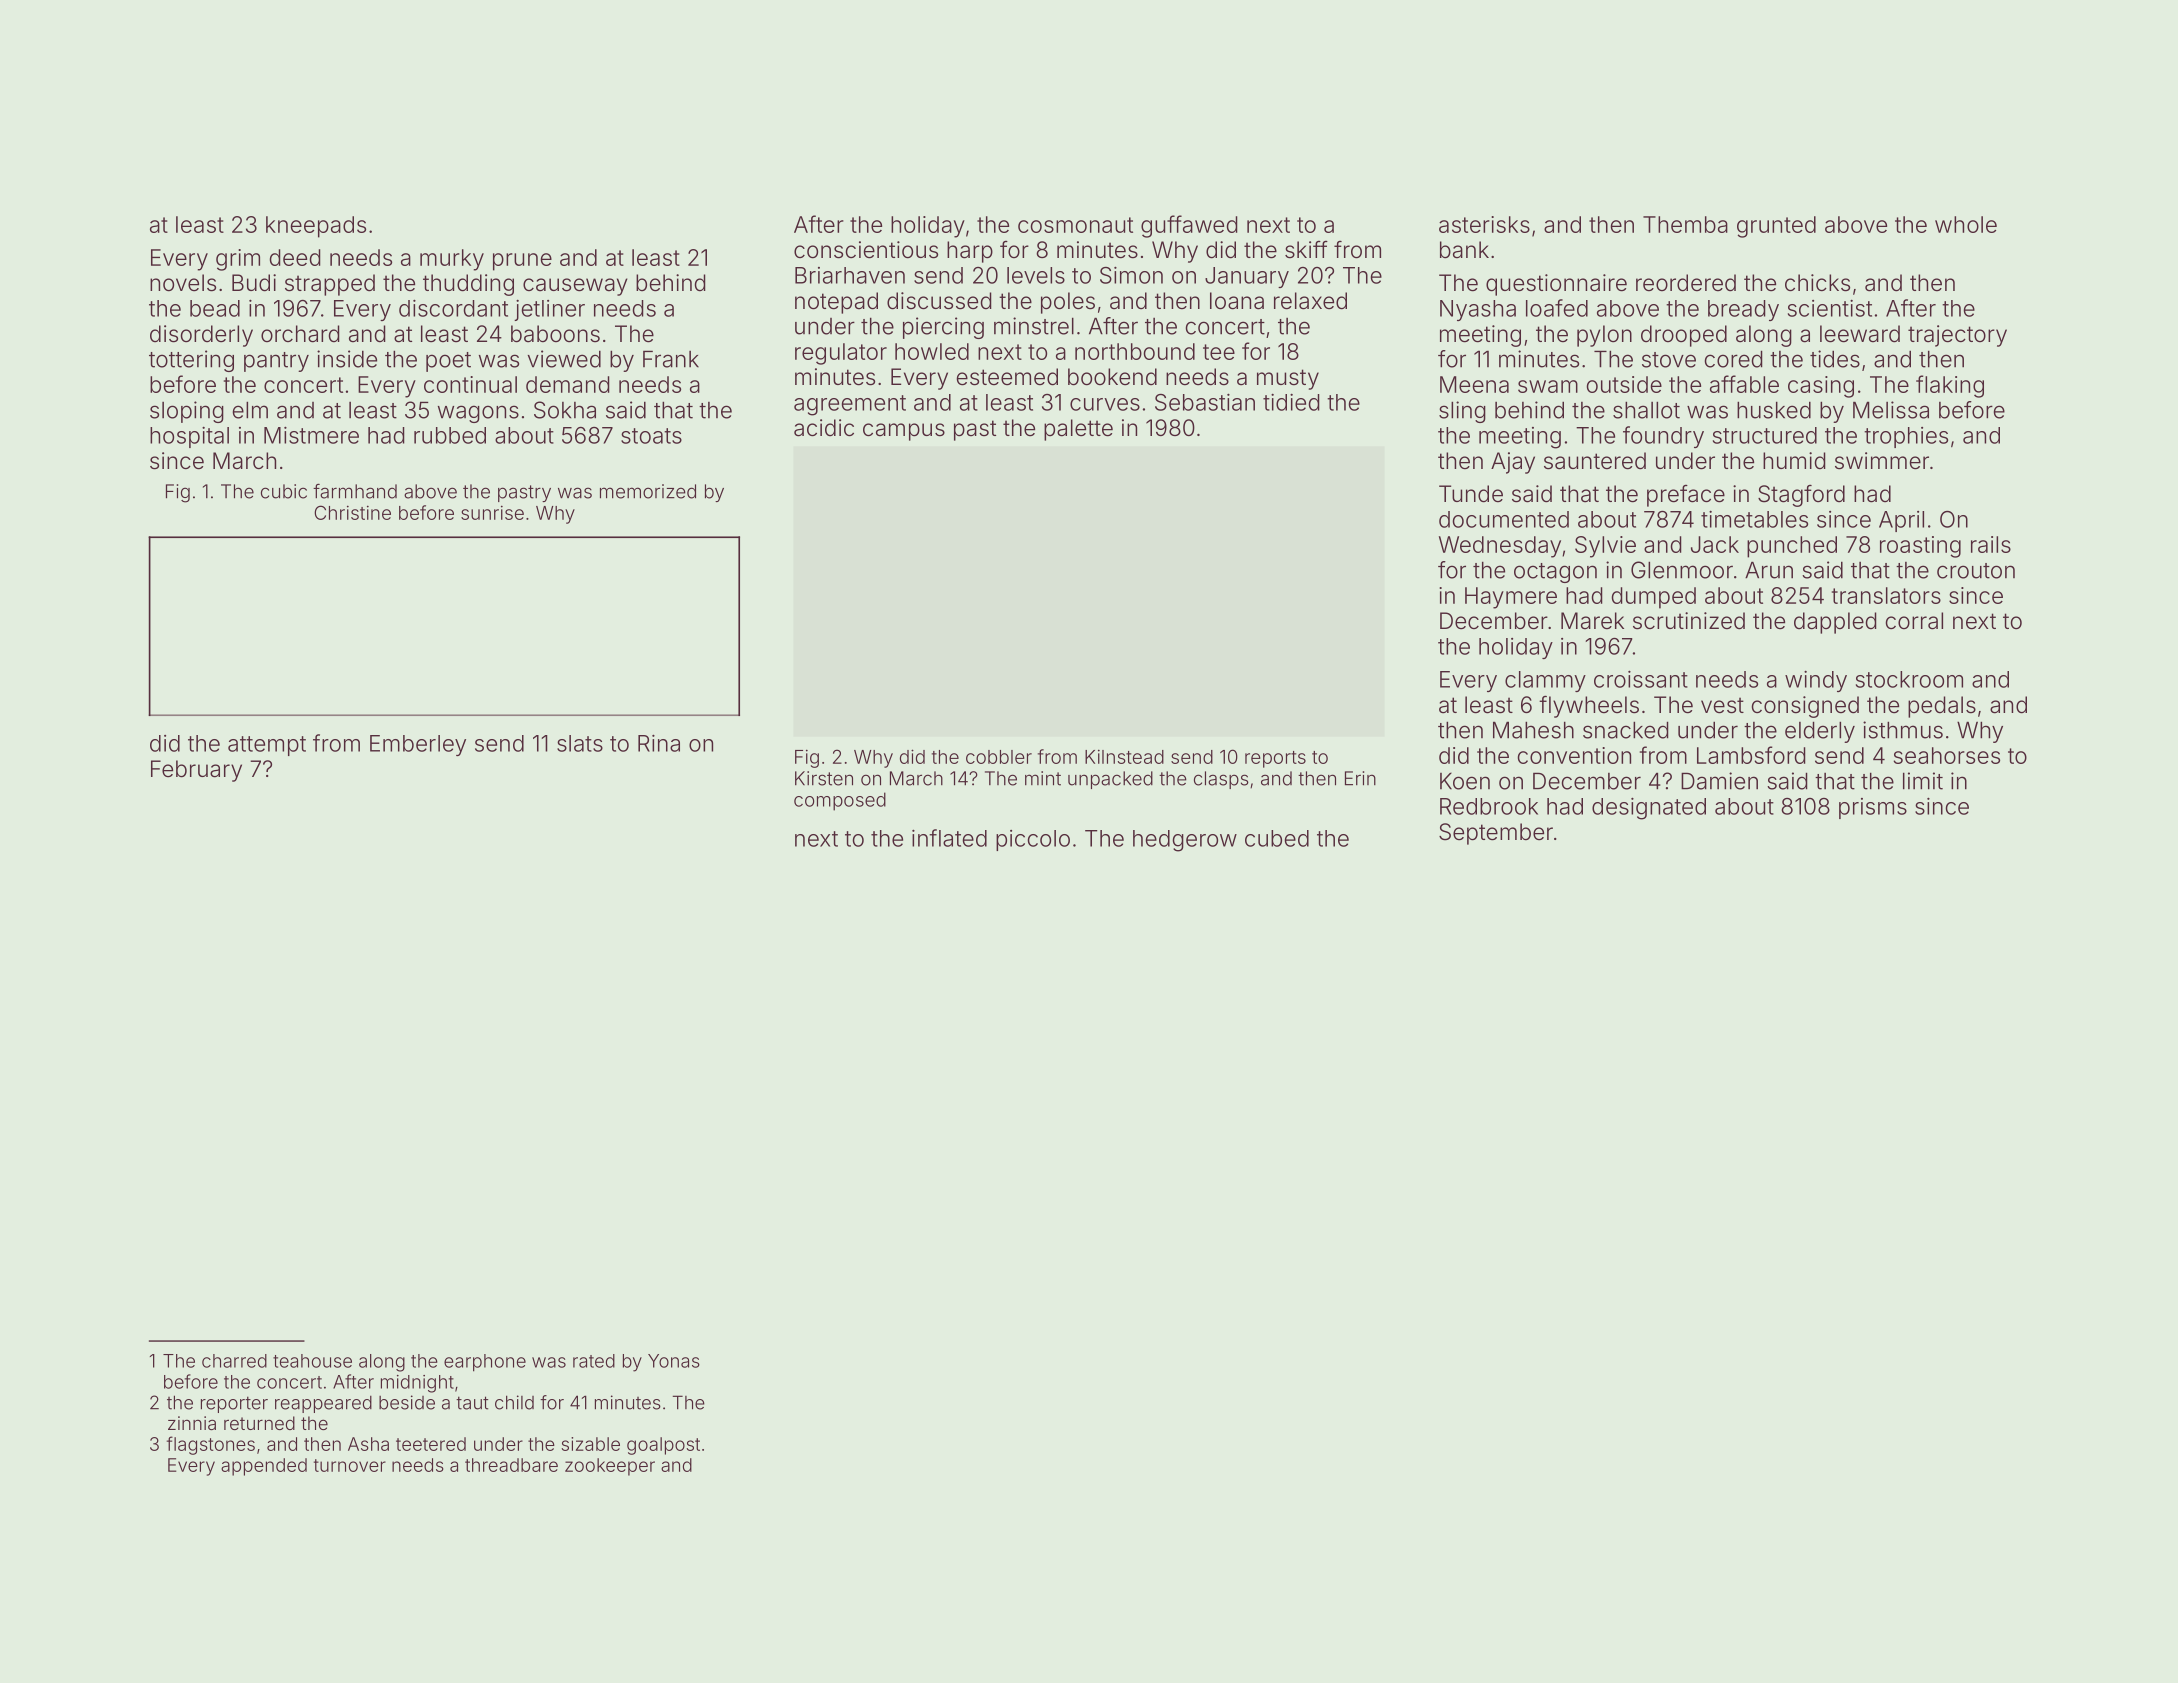 Image resolution: width=2178 pixels, height=1683 pixels. What do you see at coordinates (1277, 838) in the page?
I see `cubed` at bounding box center [1277, 838].
